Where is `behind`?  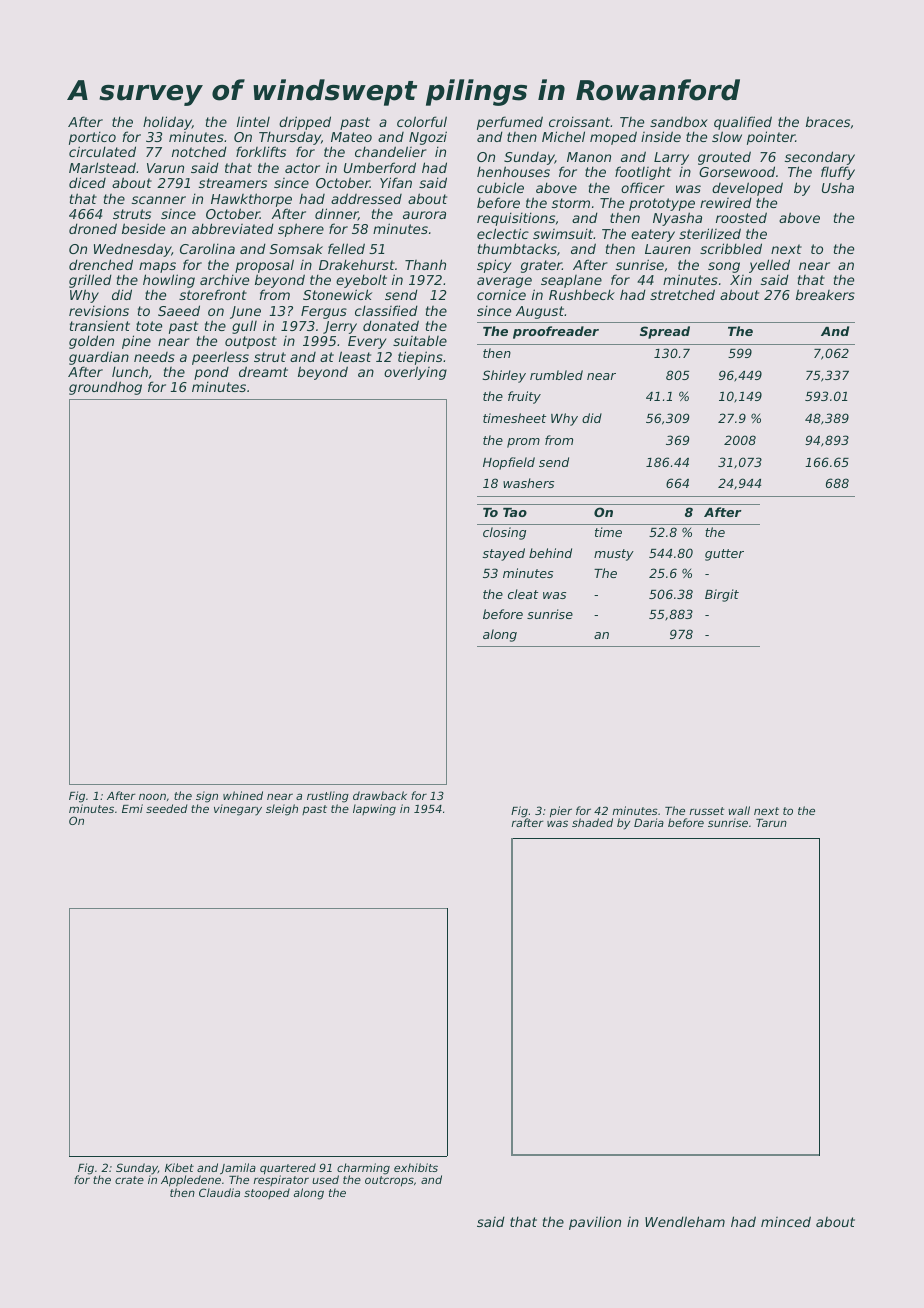
behind is located at coordinates (550, 553).
